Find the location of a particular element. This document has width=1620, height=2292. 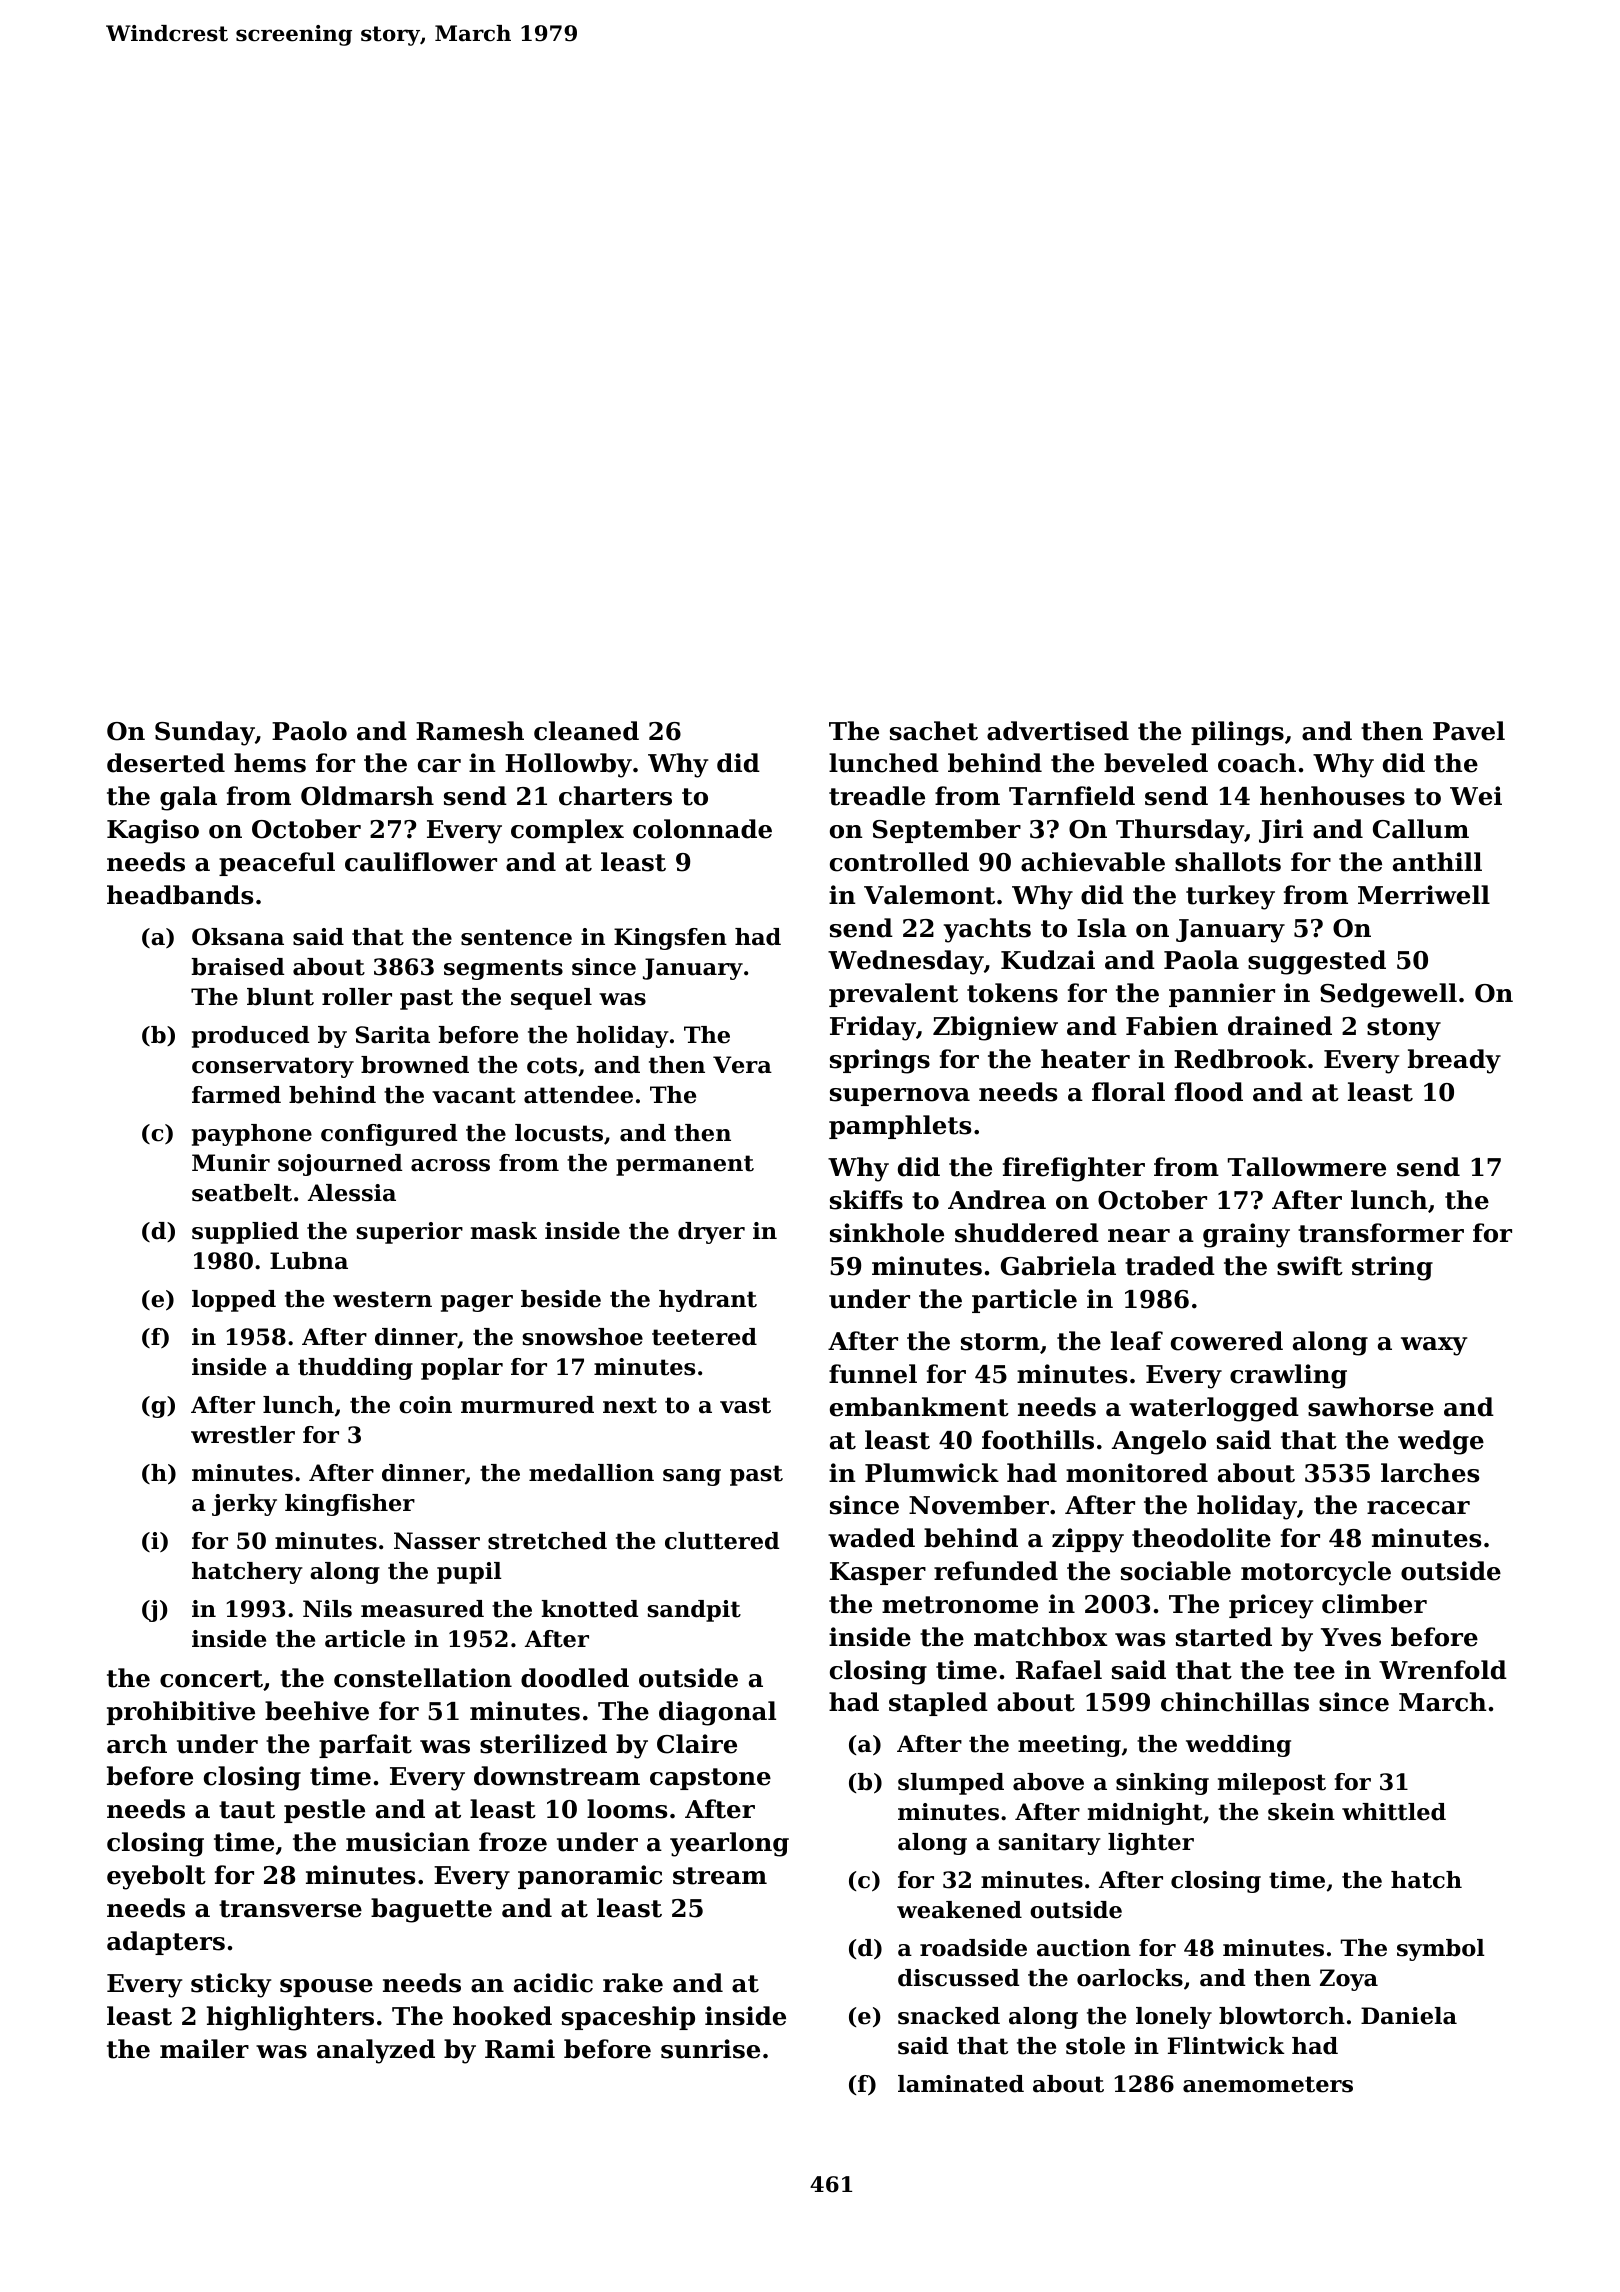

sunrise is located at coordinates (710, 2049).
